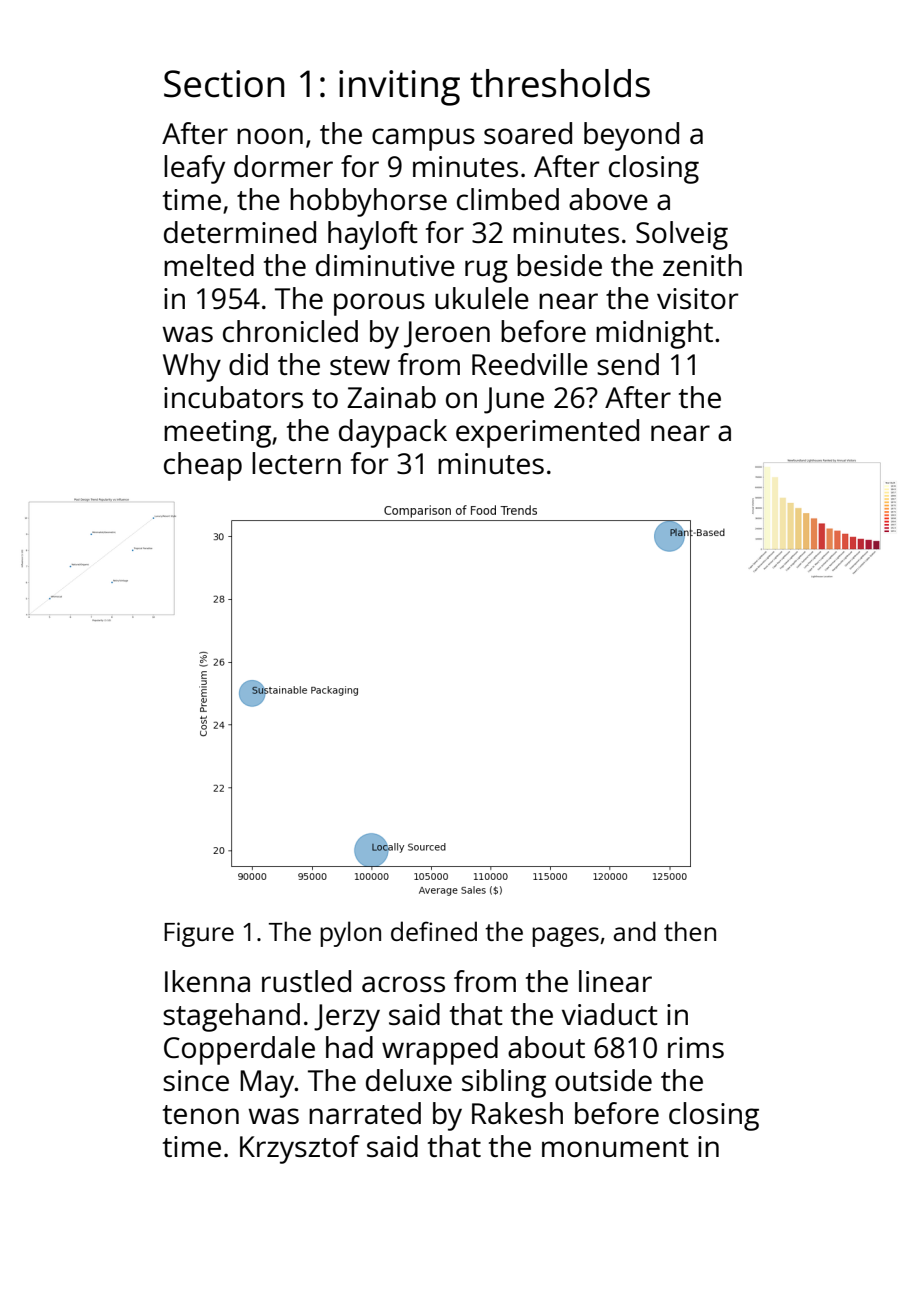 The height and width of the screenshot is (1311, 924). Describe the element at coordinates (399, 88) in the screenshot. I see `inviting` at that location.
